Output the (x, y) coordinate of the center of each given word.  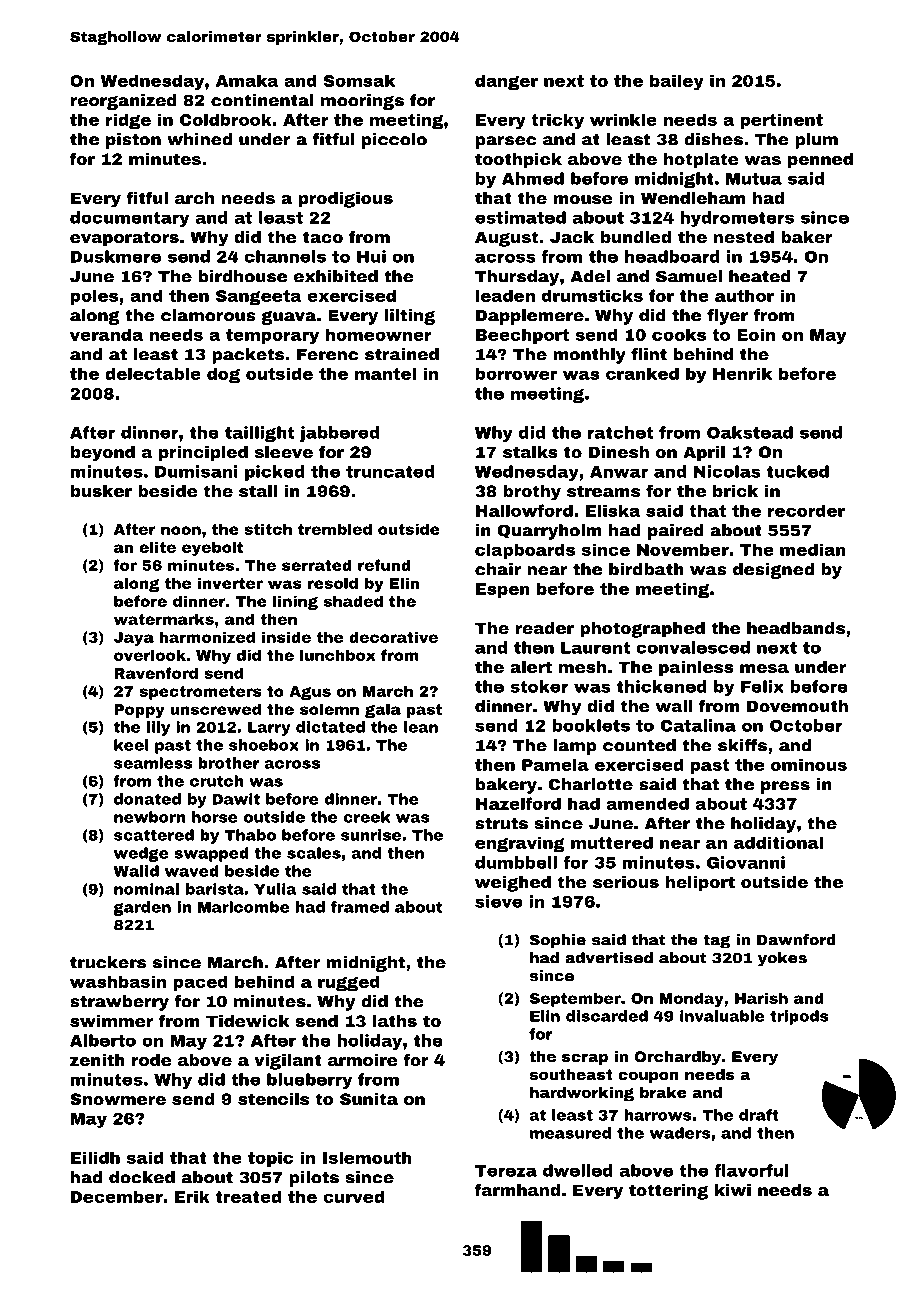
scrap (585, 1059)
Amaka (247, 80)
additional (778, 842)
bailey (677, 82)
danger (506, 82)
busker (101, 491)
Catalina (698, 725)
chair (498, 569)
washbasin (118, 981)
